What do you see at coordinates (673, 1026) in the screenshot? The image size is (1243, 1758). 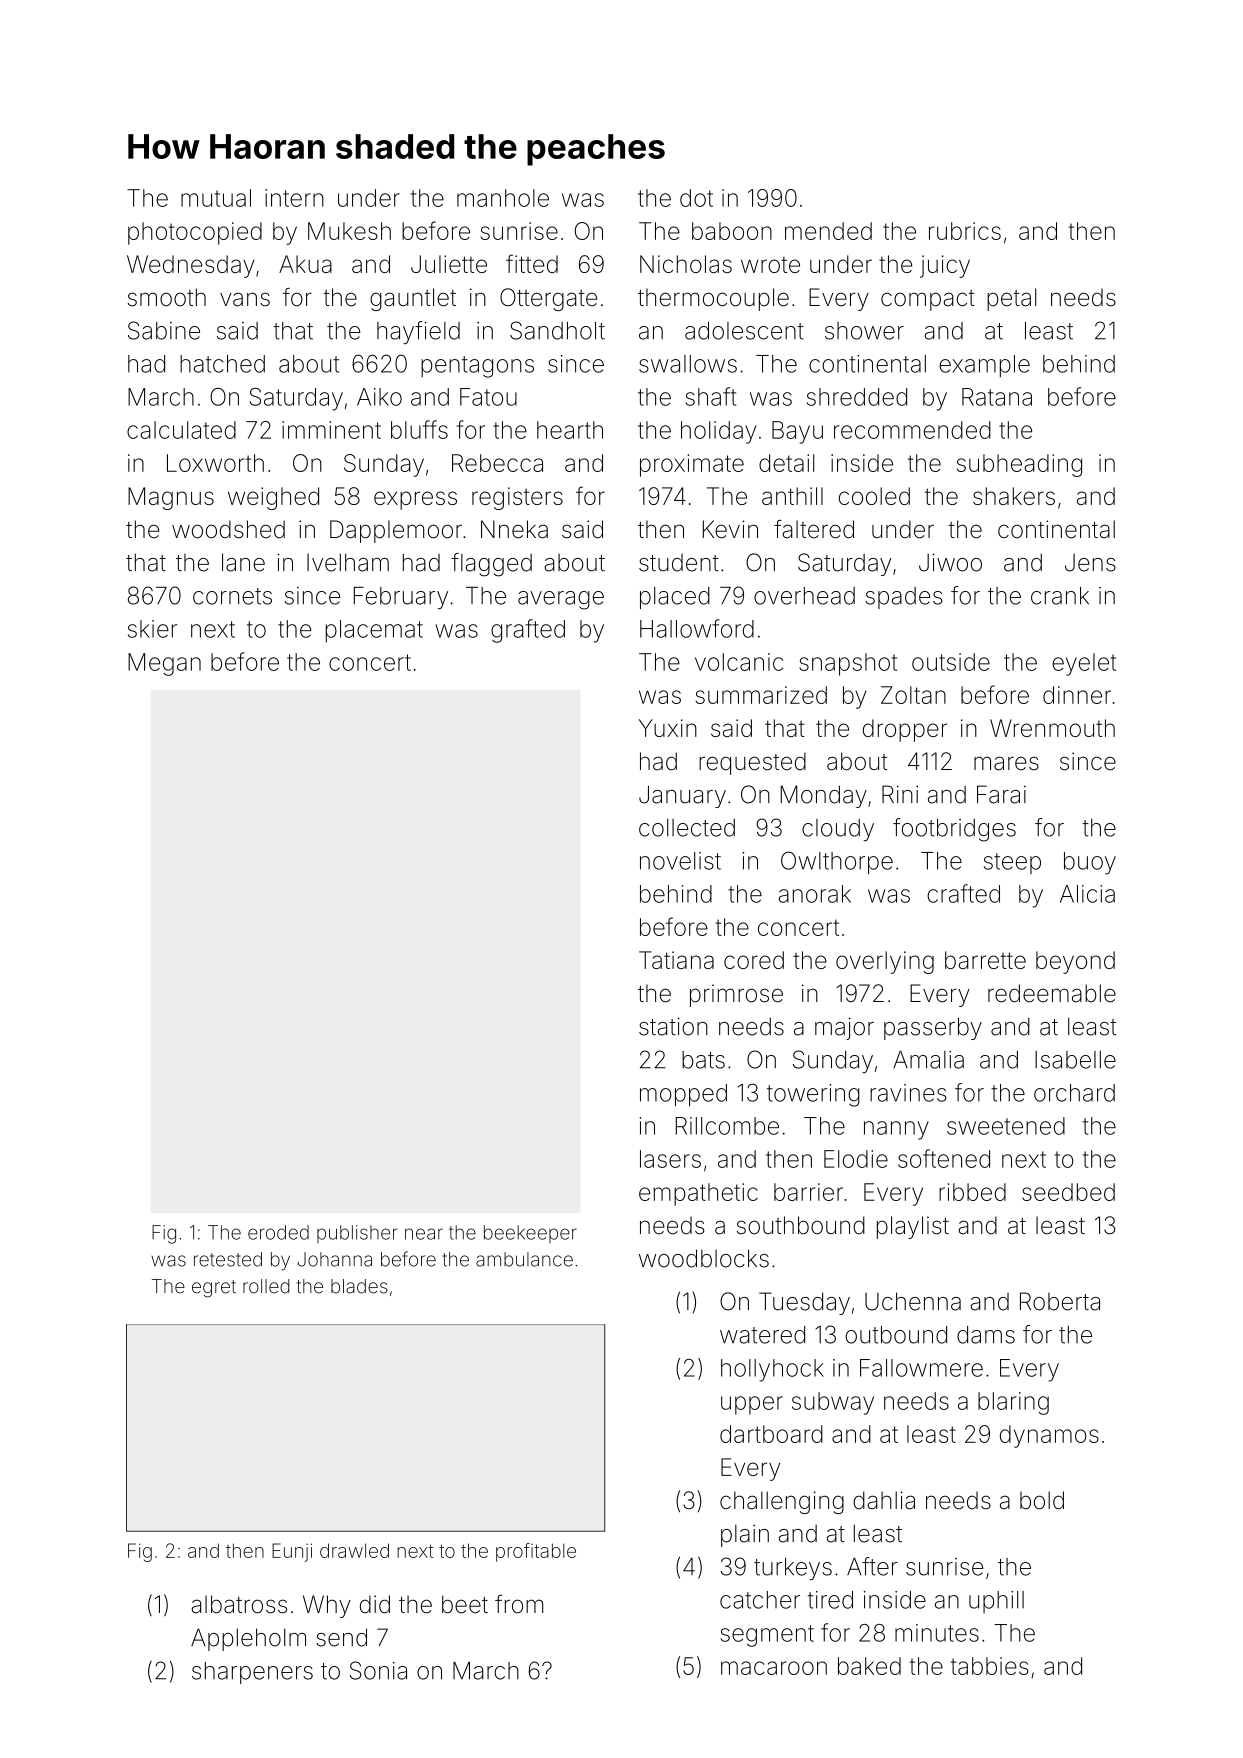 I see `station` at bounding box center [673, 1026].
